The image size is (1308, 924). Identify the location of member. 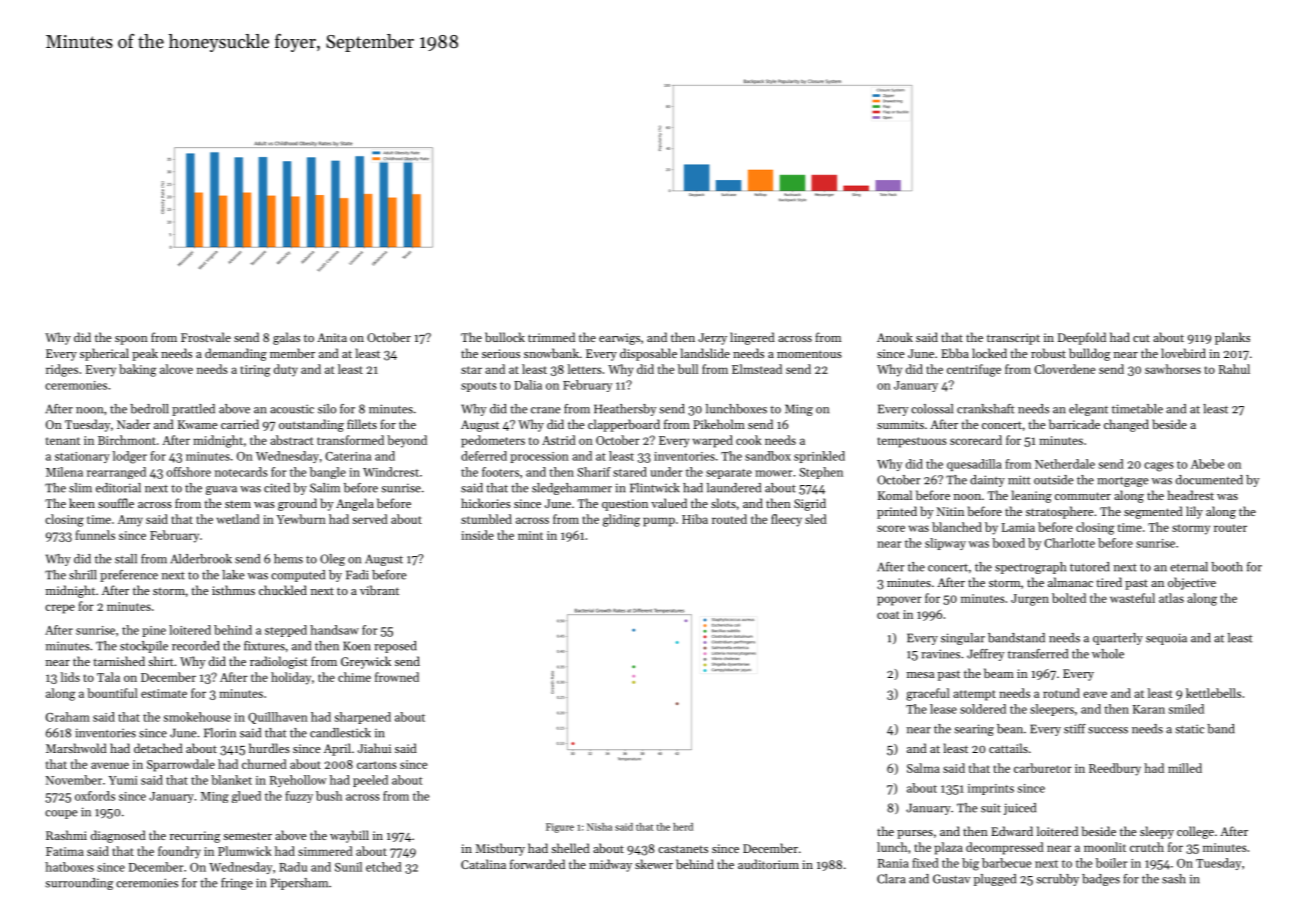
(292, 353).
